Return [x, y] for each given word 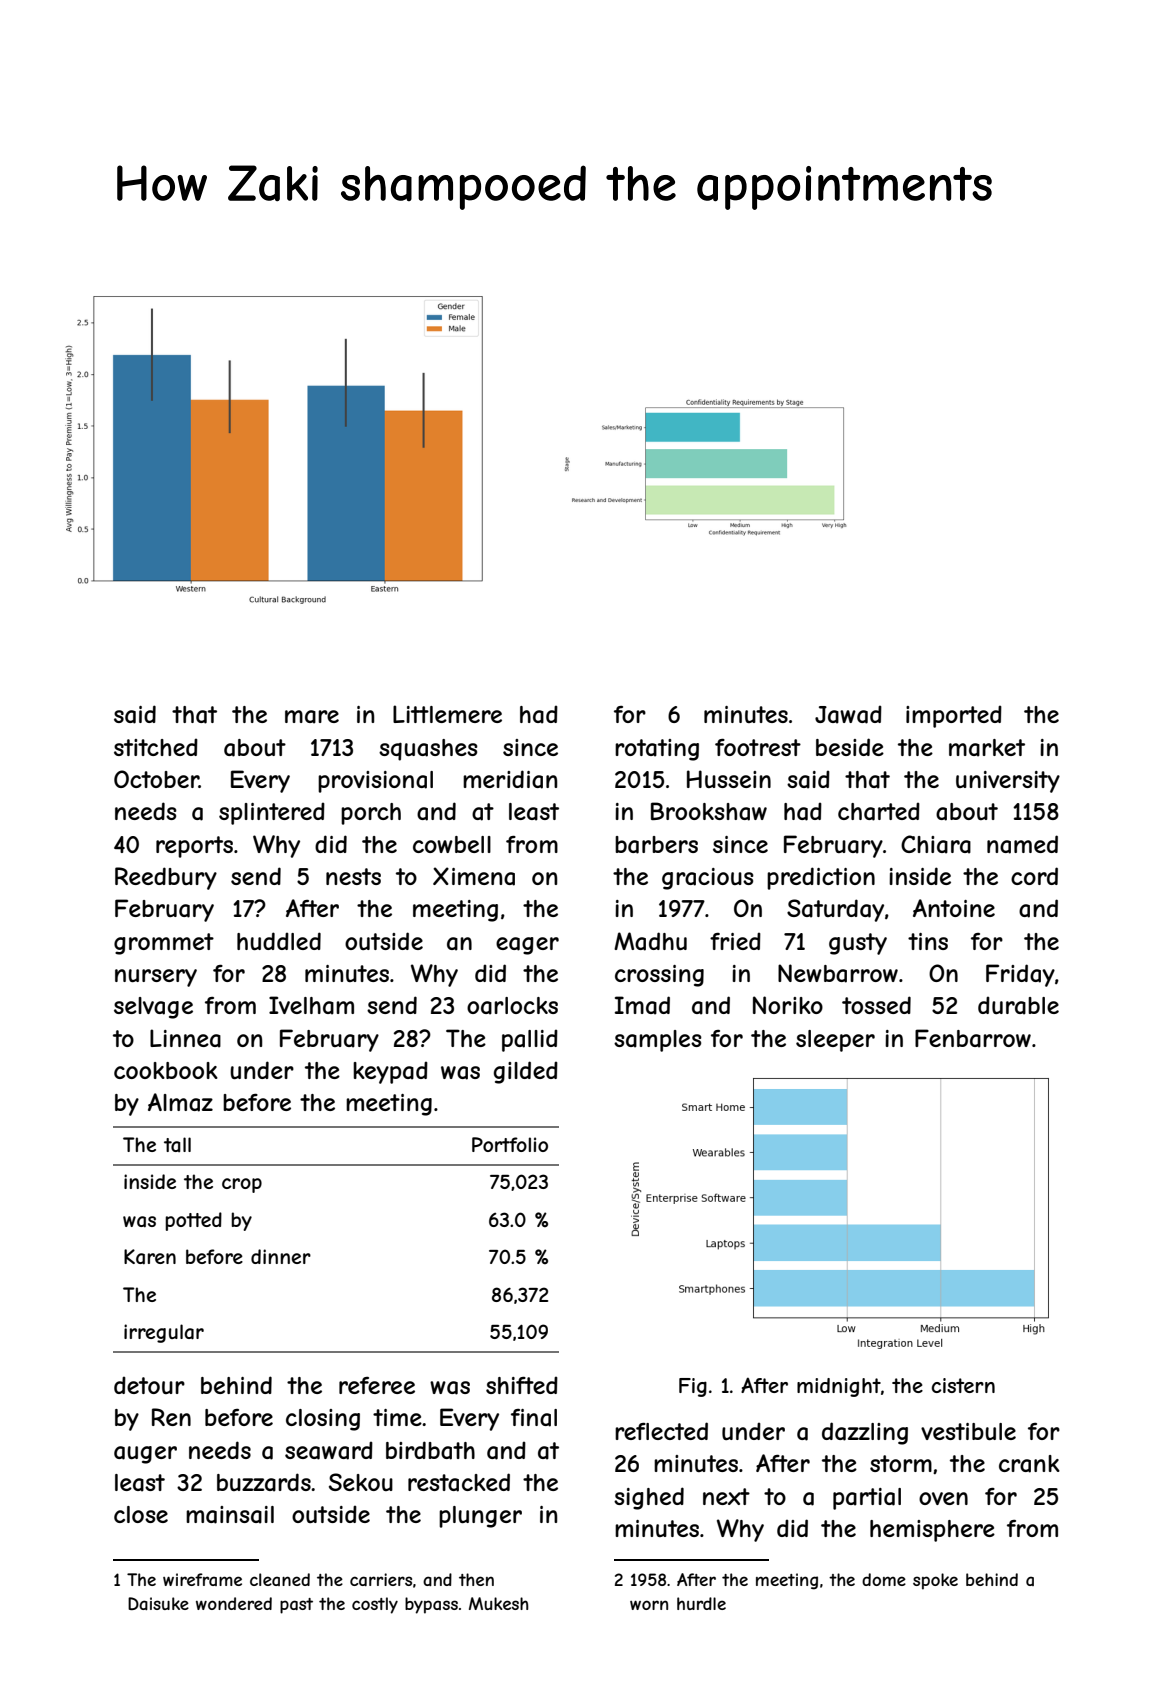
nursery [156, 978]
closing [323, 1420]
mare [312, 717]
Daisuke [158, 1603]
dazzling [865, 1433]
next [726, 1496]
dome [884, 1579]
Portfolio [510, 1144]
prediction [821, 878]
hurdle [701, 1603]
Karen [150, 1257]
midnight [839, 1387]
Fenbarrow [973, 1038]
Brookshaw [709, 811]
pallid [530, 1041]
